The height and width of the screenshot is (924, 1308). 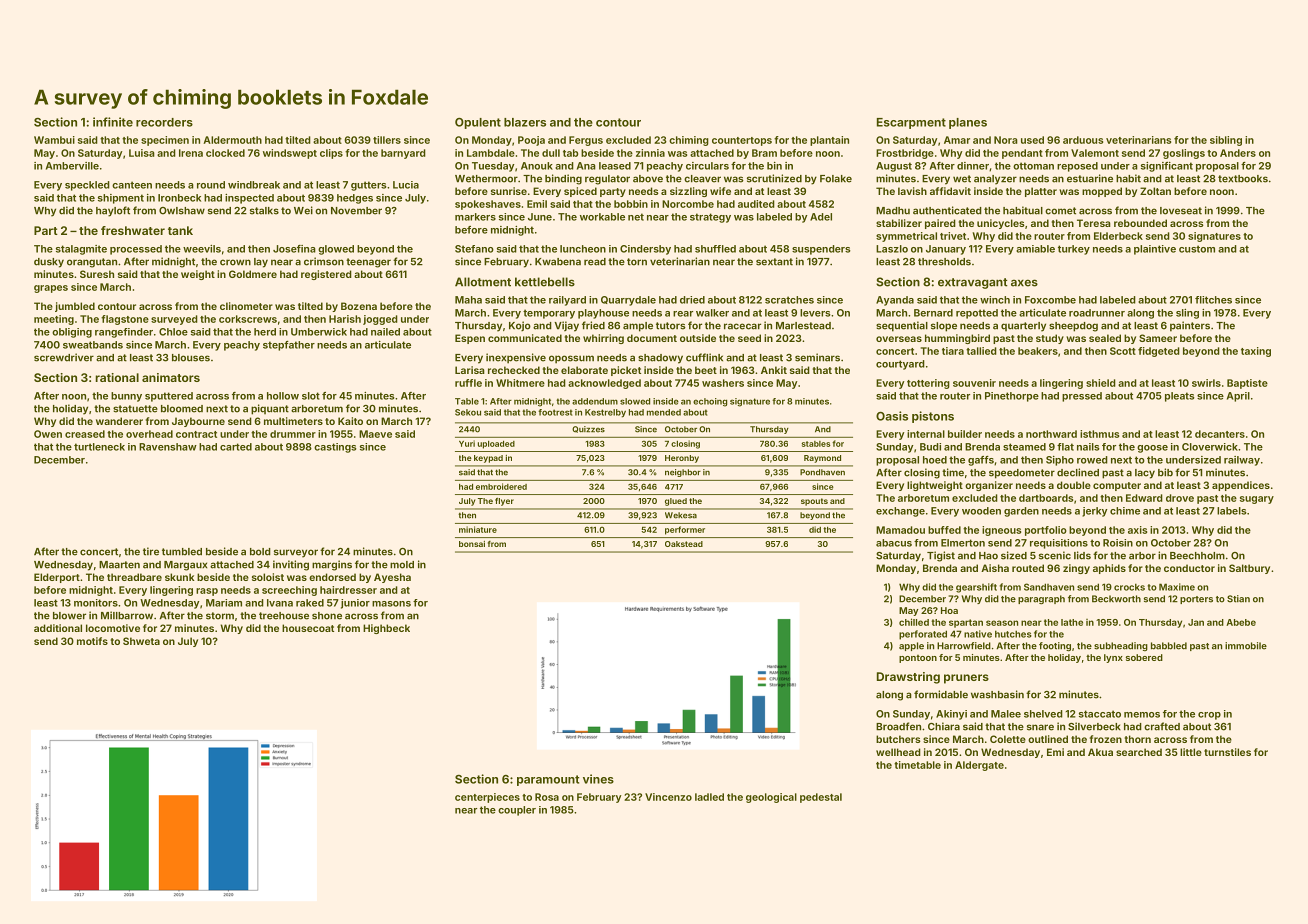 I want to click on axis, so click(x=1137, y=530).
